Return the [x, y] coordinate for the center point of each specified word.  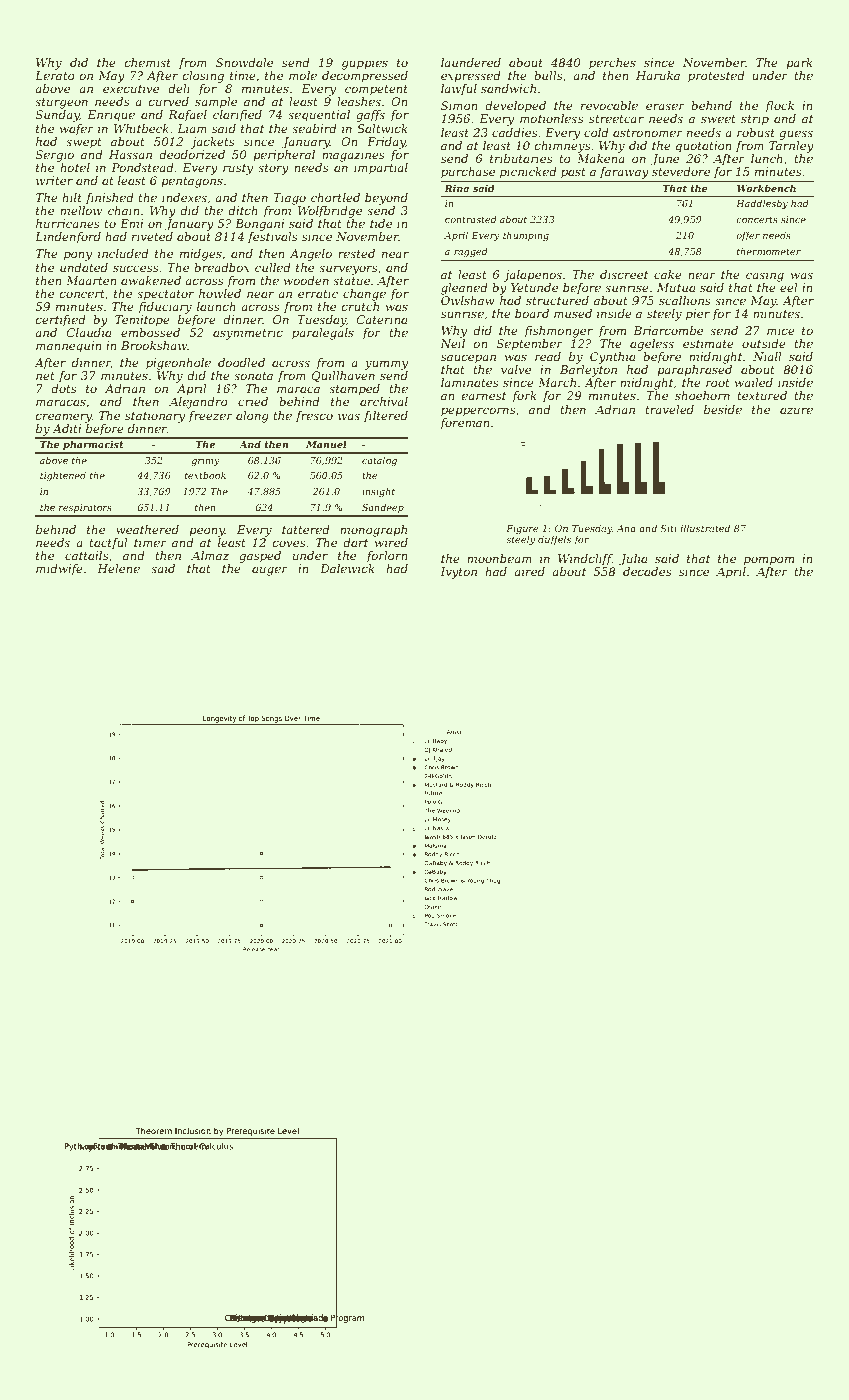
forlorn [387, 557]
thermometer [769, 251]
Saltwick [382, 128]
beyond [386, 199]
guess [796, 135]
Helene [118, 568]
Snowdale [244, 62]
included [123, 253]
